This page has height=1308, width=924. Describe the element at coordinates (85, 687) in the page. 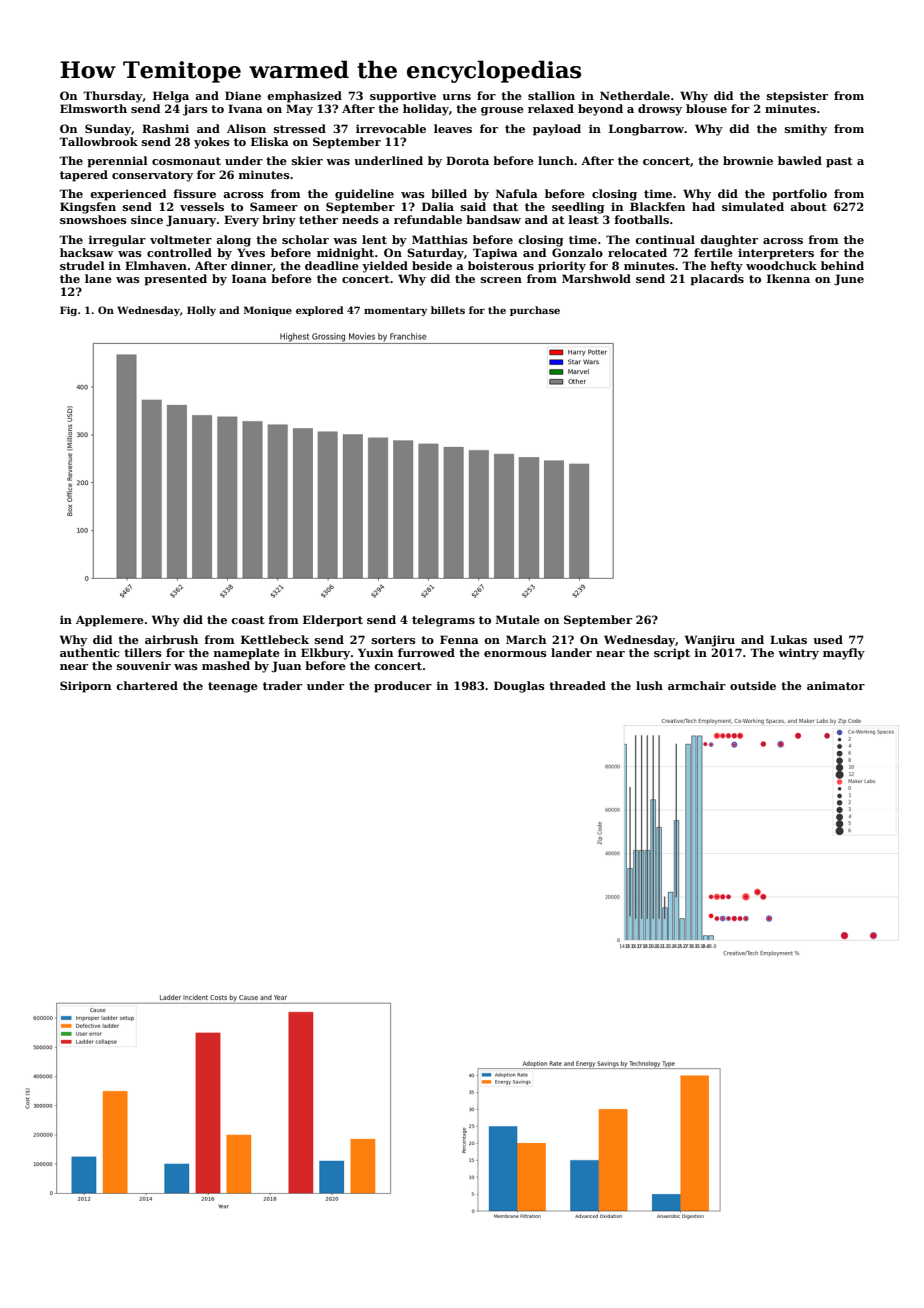

I see `Siriporn` at that location.
